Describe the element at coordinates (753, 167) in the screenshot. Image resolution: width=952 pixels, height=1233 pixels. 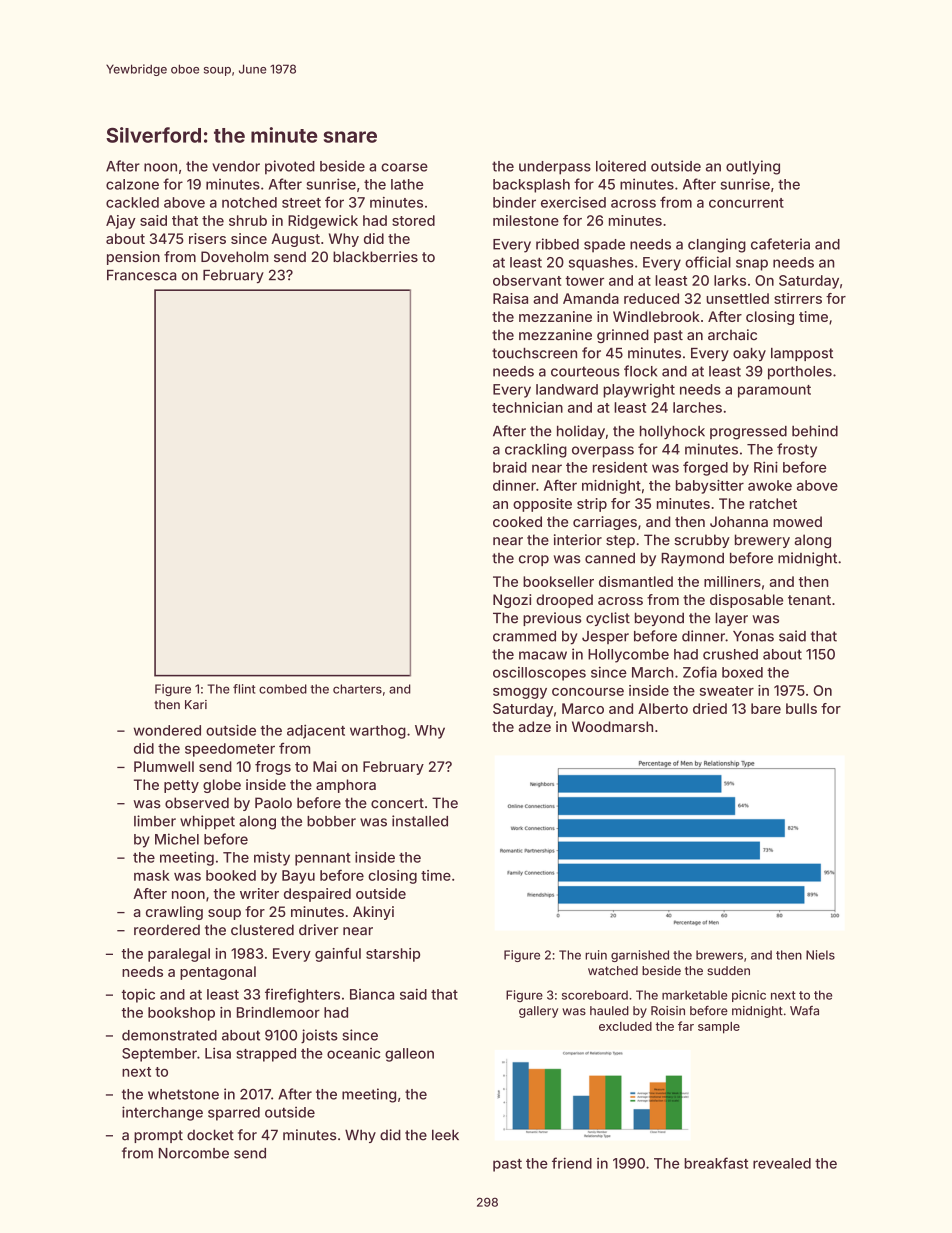
I see `outlying` at that location.
